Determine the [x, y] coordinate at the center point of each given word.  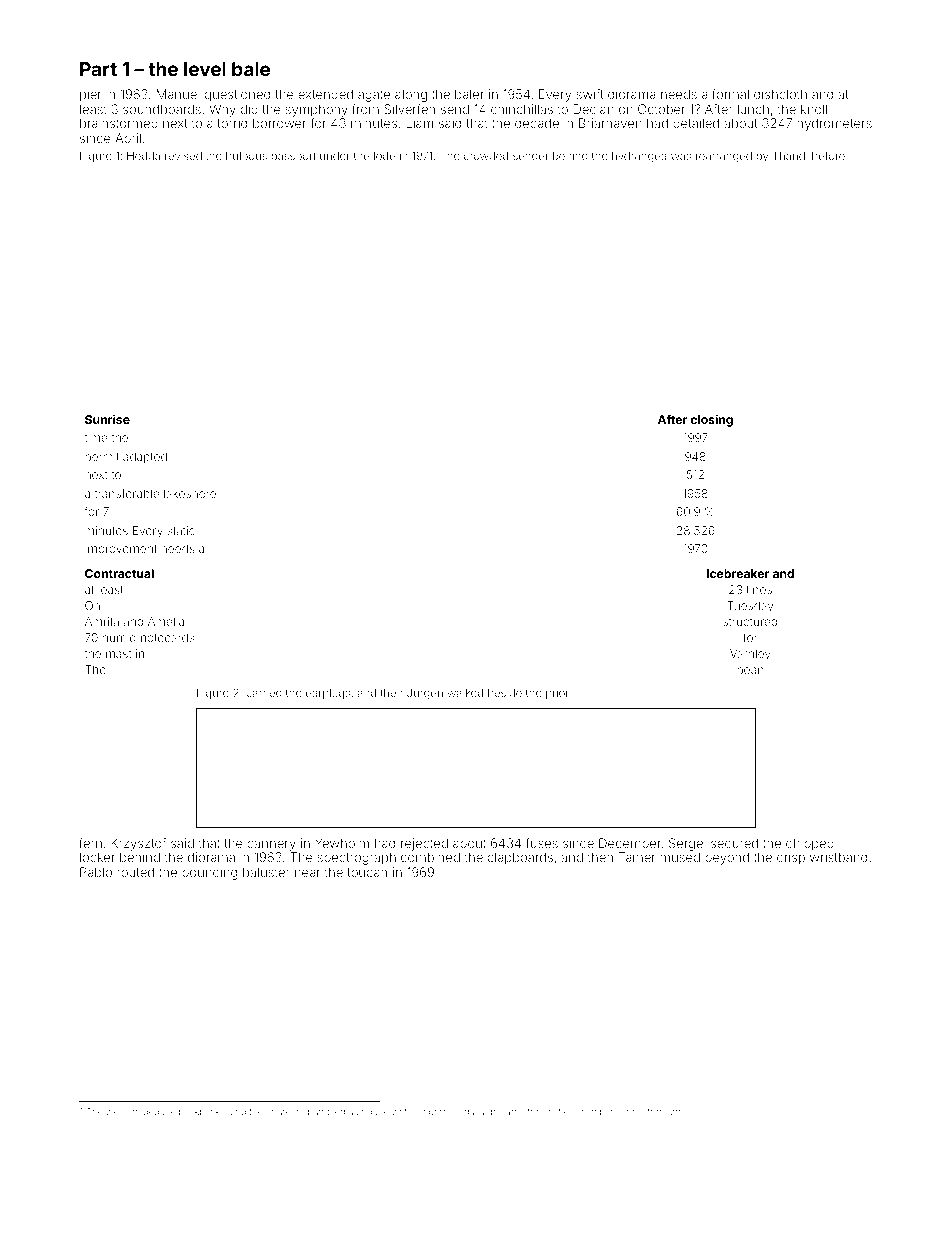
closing [711, 420]
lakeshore [190, 493]
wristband [838, 857]
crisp [791, 858]
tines [759, 589]
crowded [486, 156]
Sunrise [107, 419]
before [828, 155]
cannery [271, 845]
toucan [367, 872]
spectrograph [357, 858]
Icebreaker [738, 573]
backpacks [201, 1112]
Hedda [143, 156]
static [181, 530]
